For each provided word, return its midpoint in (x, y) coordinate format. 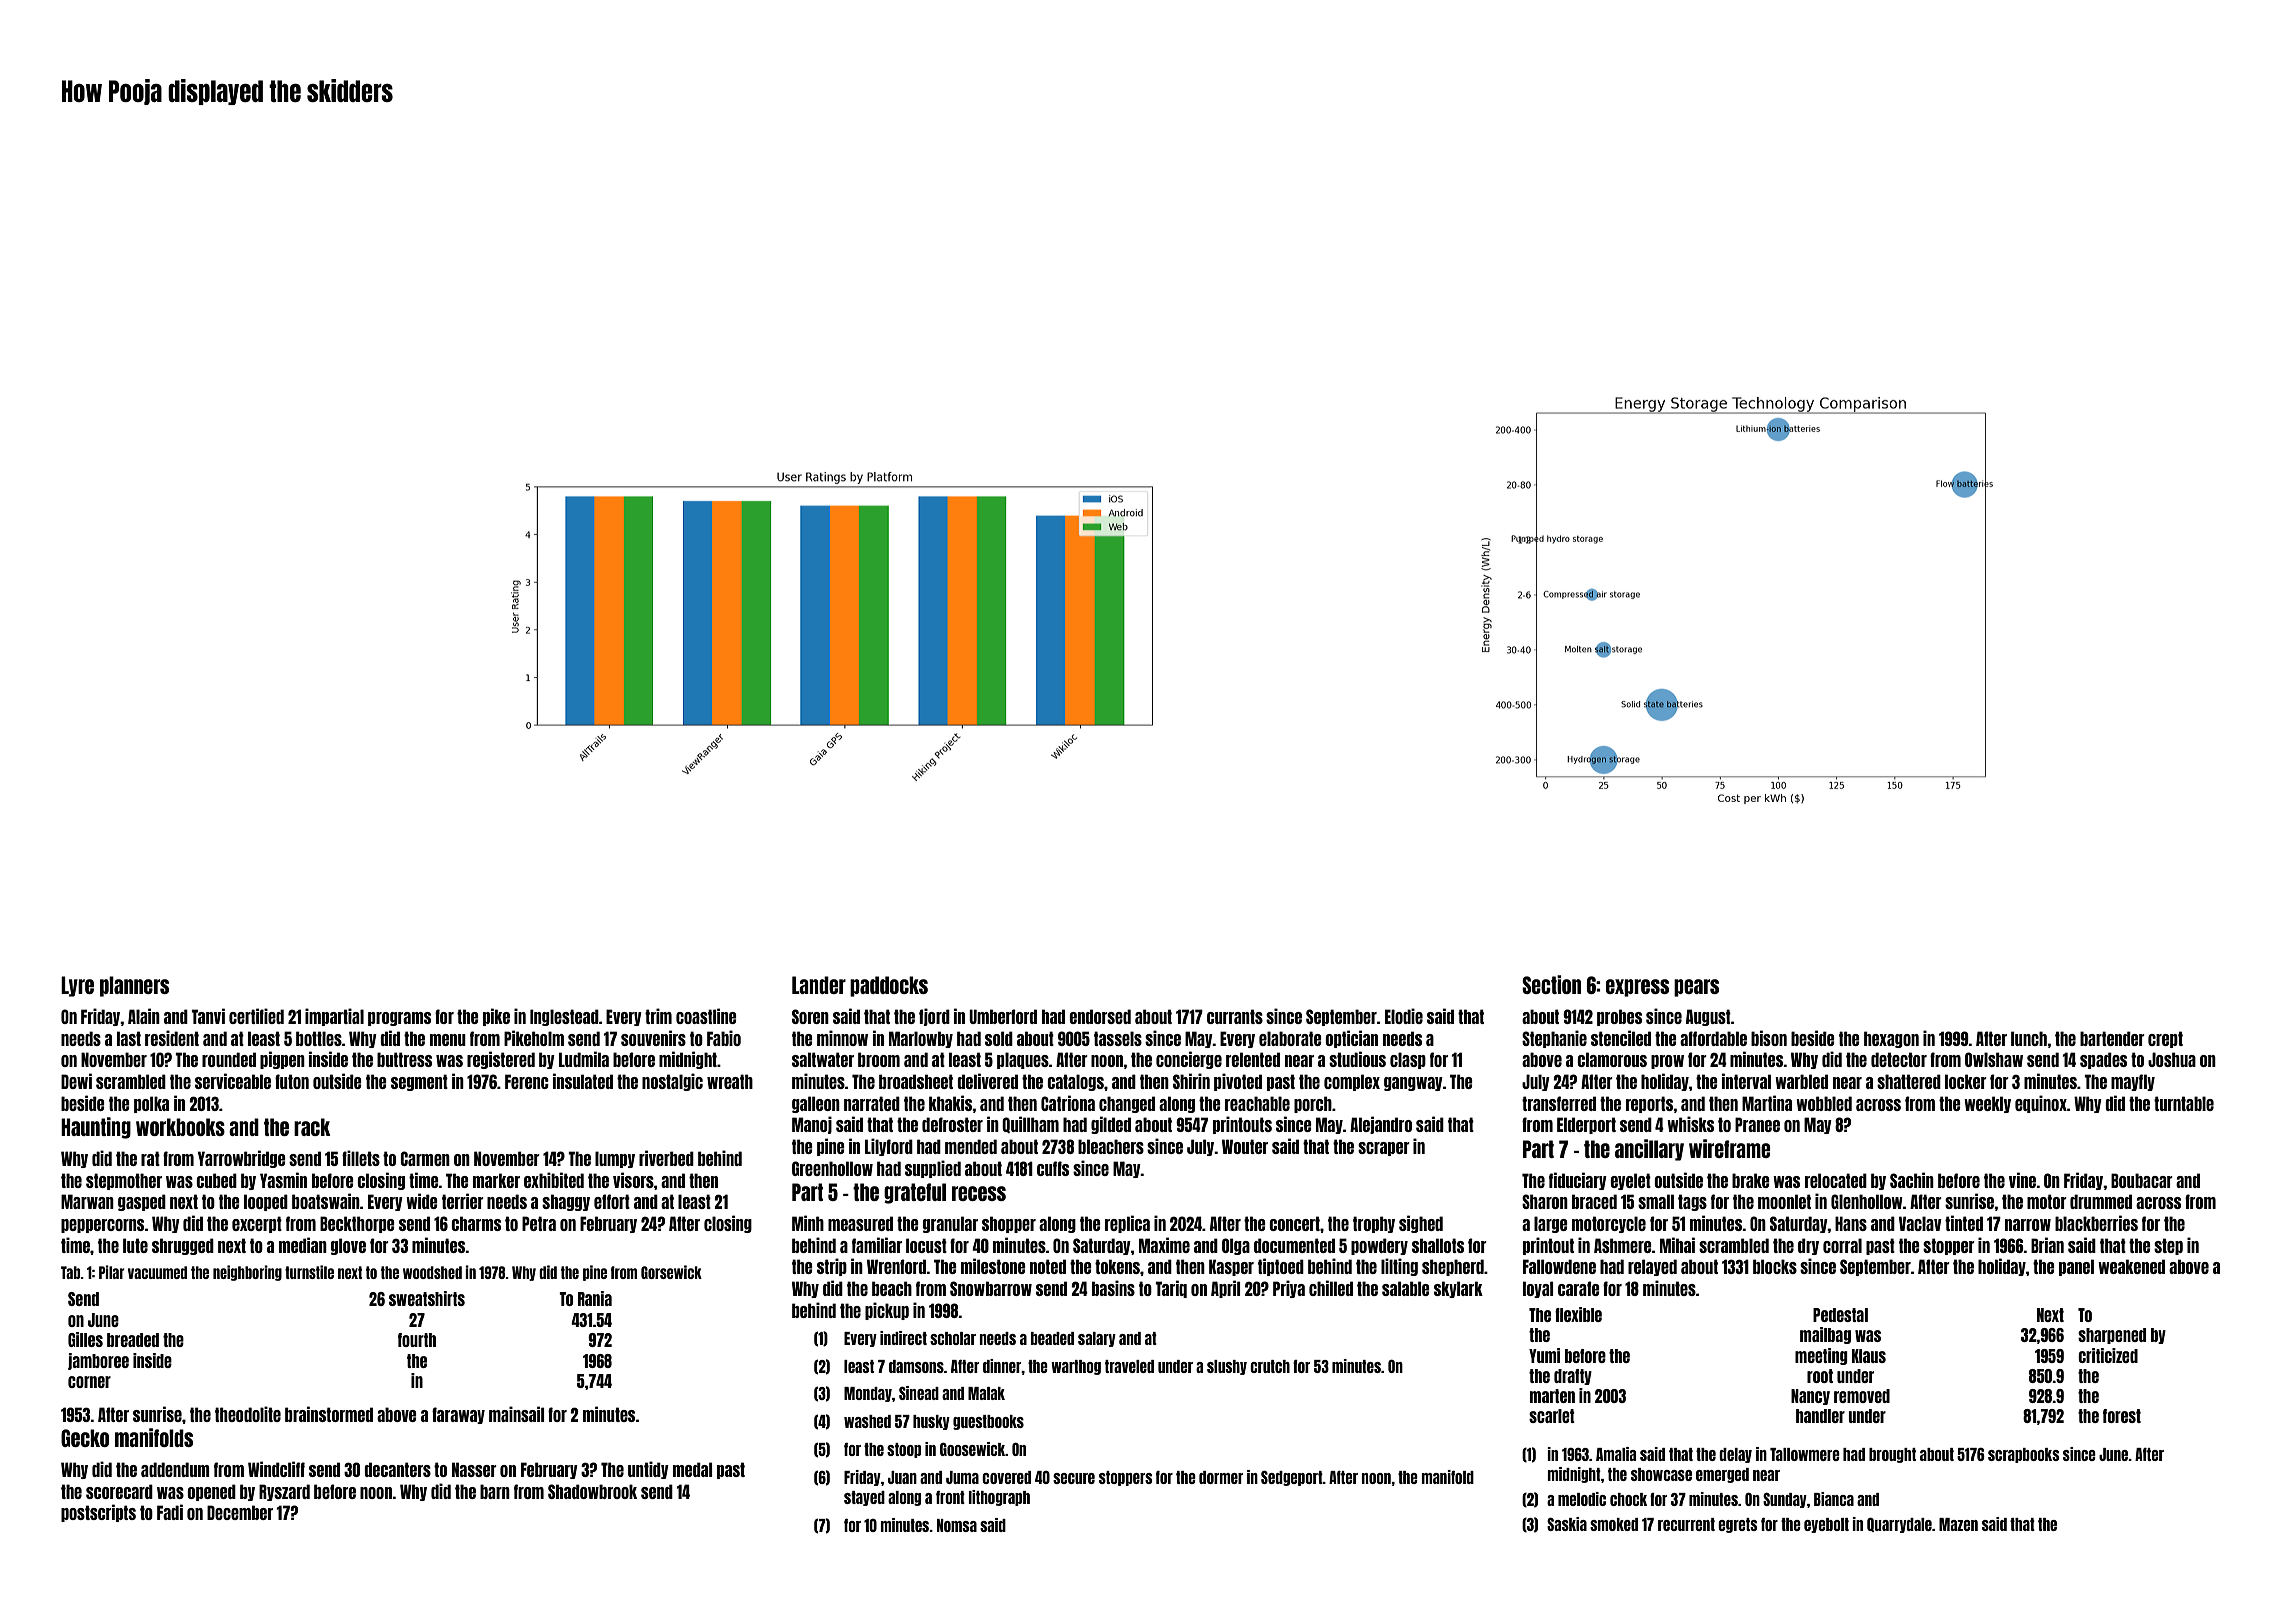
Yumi (1544, 1355)
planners (134, 986)
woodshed (432, 1272)
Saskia (1567, 1524)
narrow (2028, 1225)
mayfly (2133, 1082)
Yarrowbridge (242, 1159)
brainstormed (329, 1414)
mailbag (1825, 1335)
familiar (877, 1245)
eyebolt (1826, 1525)
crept (2165, 1039)
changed (1127, 1104)
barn (495, 1491)
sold (999, 1038)
